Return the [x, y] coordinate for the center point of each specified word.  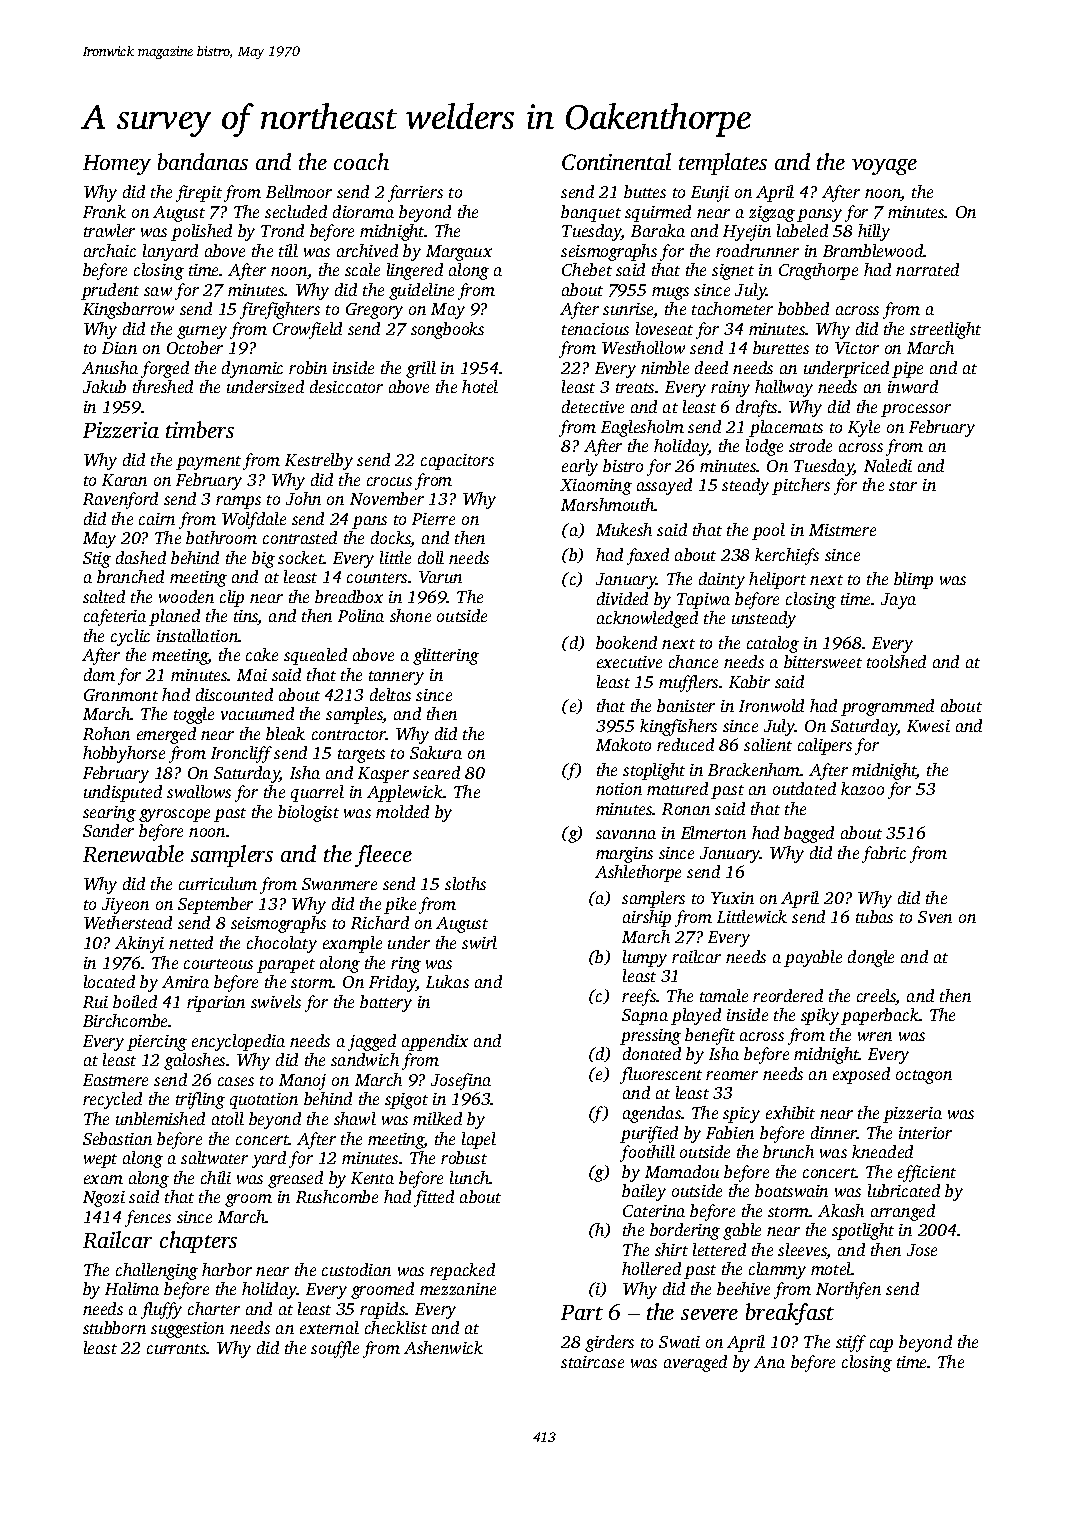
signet [733, 272]
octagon [924, 1077]
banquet [591, 213]
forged [165, 369]
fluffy [161, 1310]
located [109, 981]
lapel [479, 1140]
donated [652, 1053]
